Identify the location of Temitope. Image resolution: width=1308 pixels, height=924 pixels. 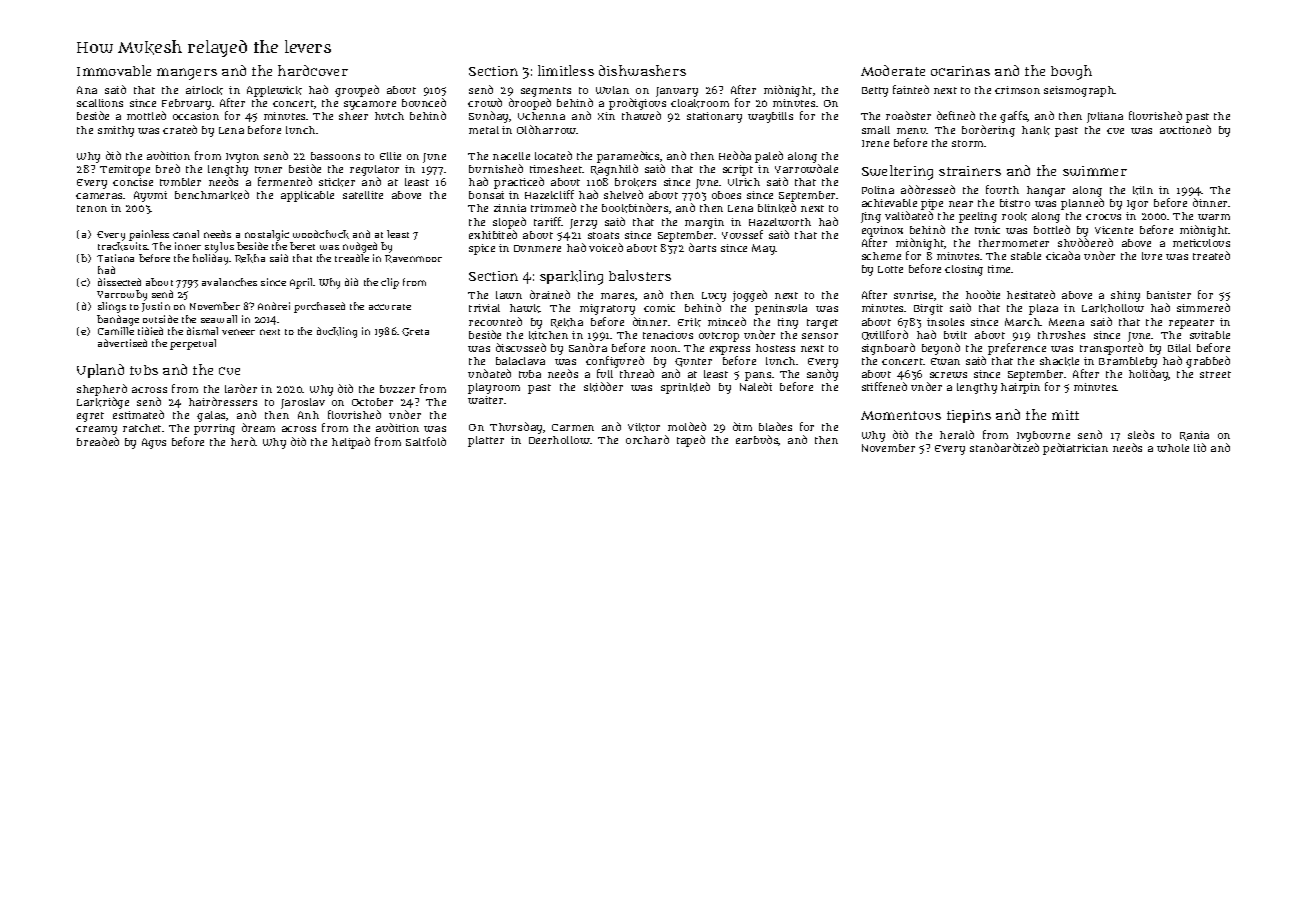
(125, 170).
